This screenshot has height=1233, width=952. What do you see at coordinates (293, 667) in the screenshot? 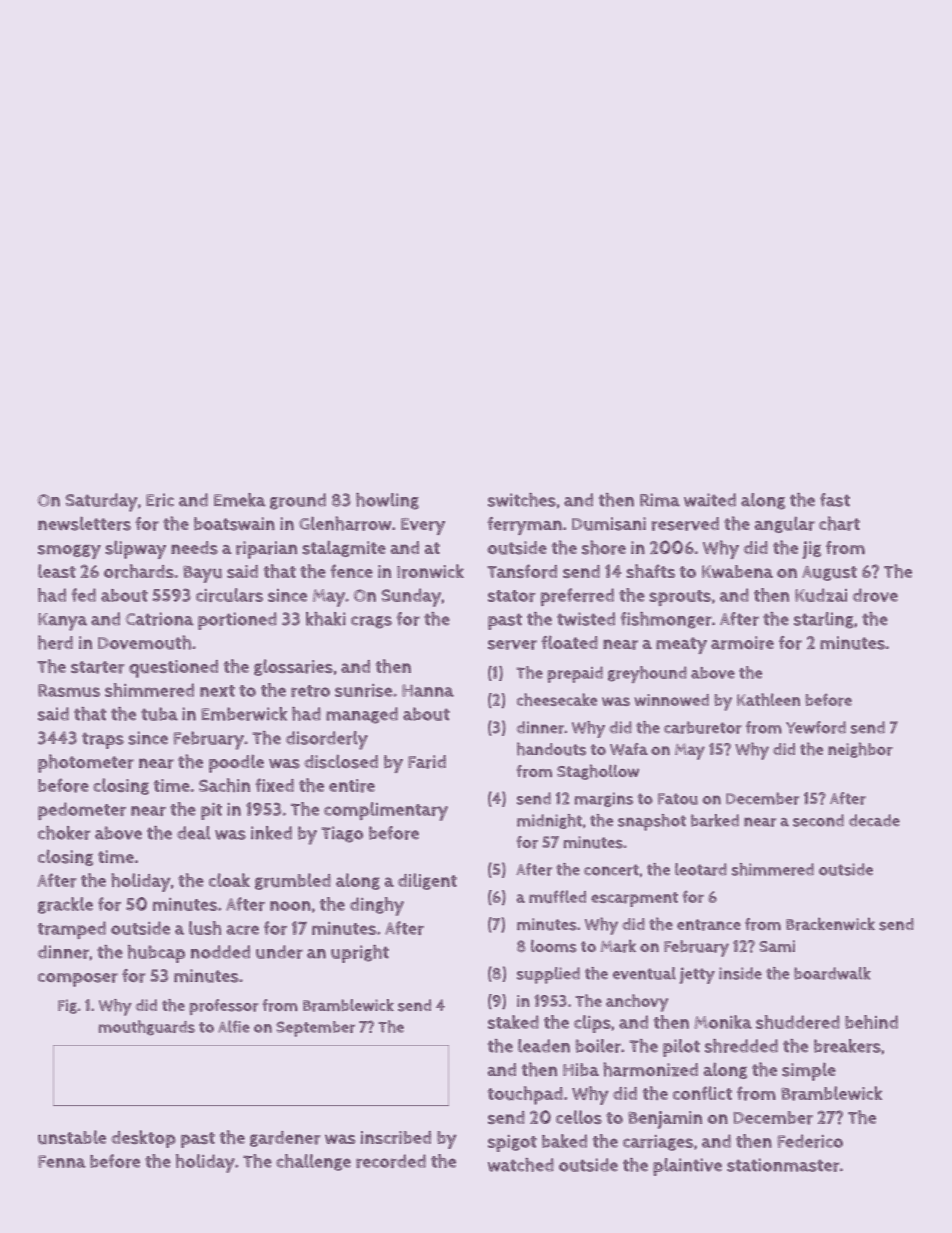
I see `glossaries` at bounding box center [293, 667].
